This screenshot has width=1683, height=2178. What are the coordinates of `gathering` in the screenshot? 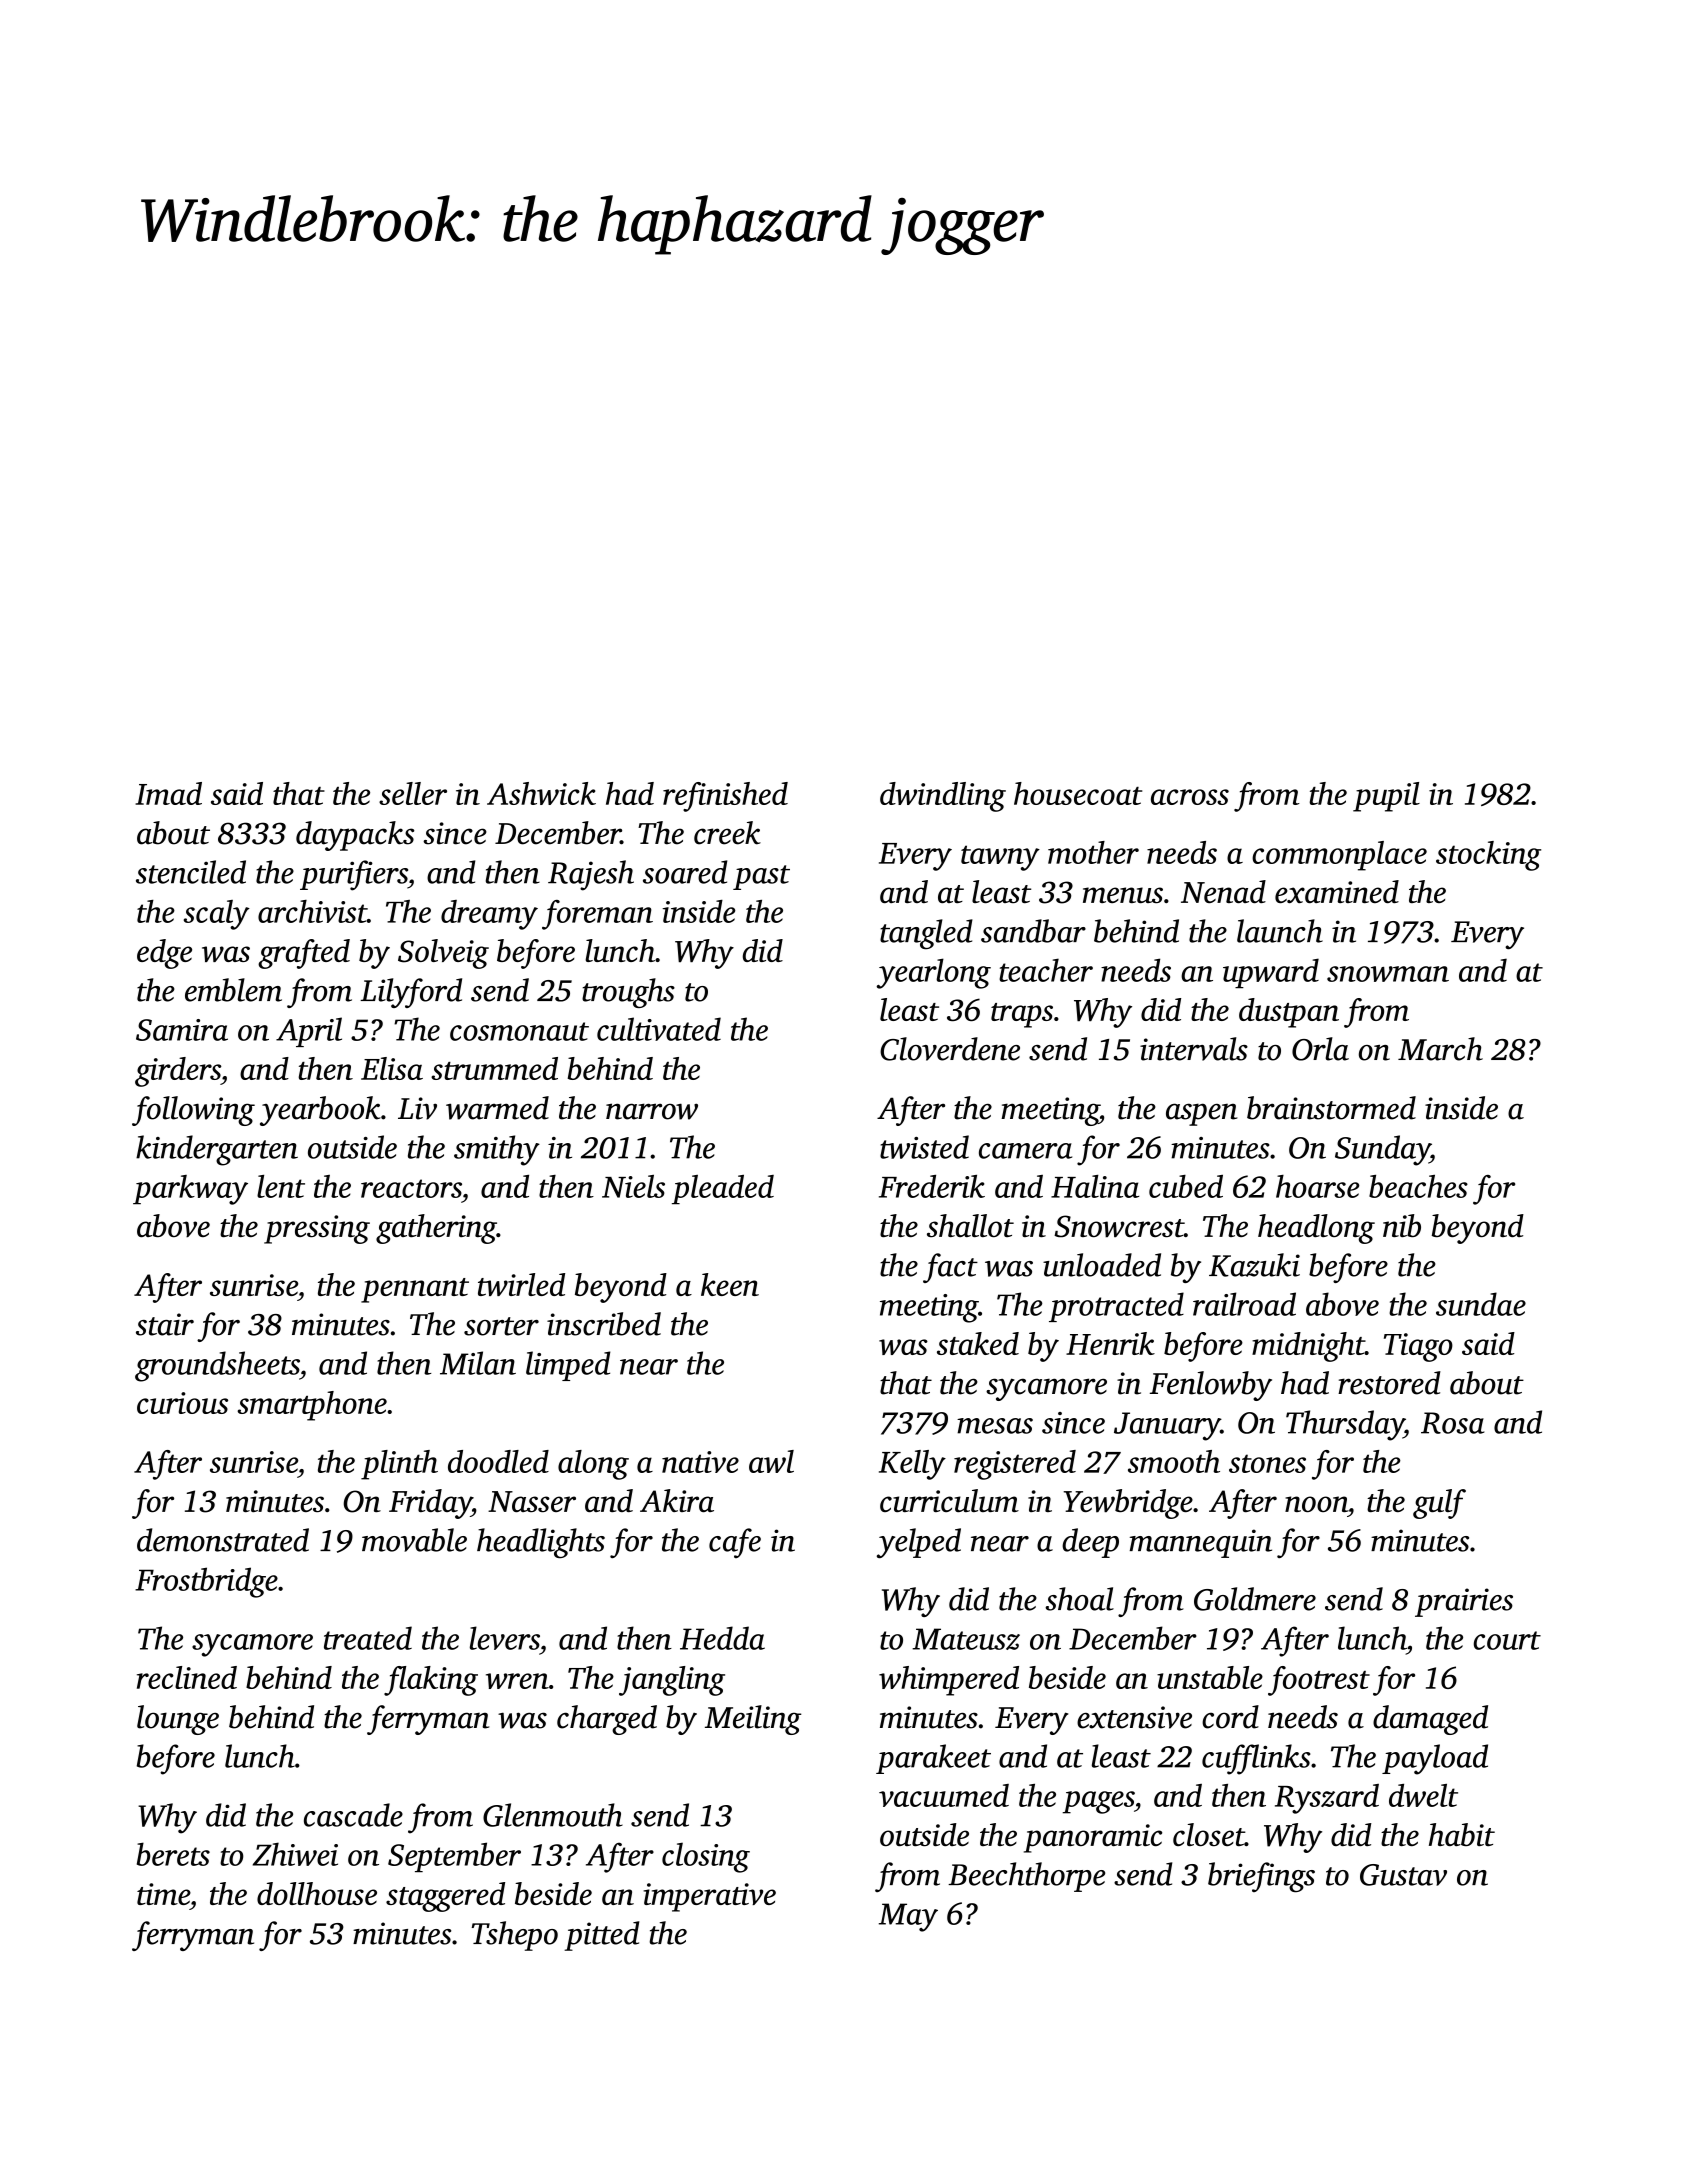 It's located at (436, 1229).
